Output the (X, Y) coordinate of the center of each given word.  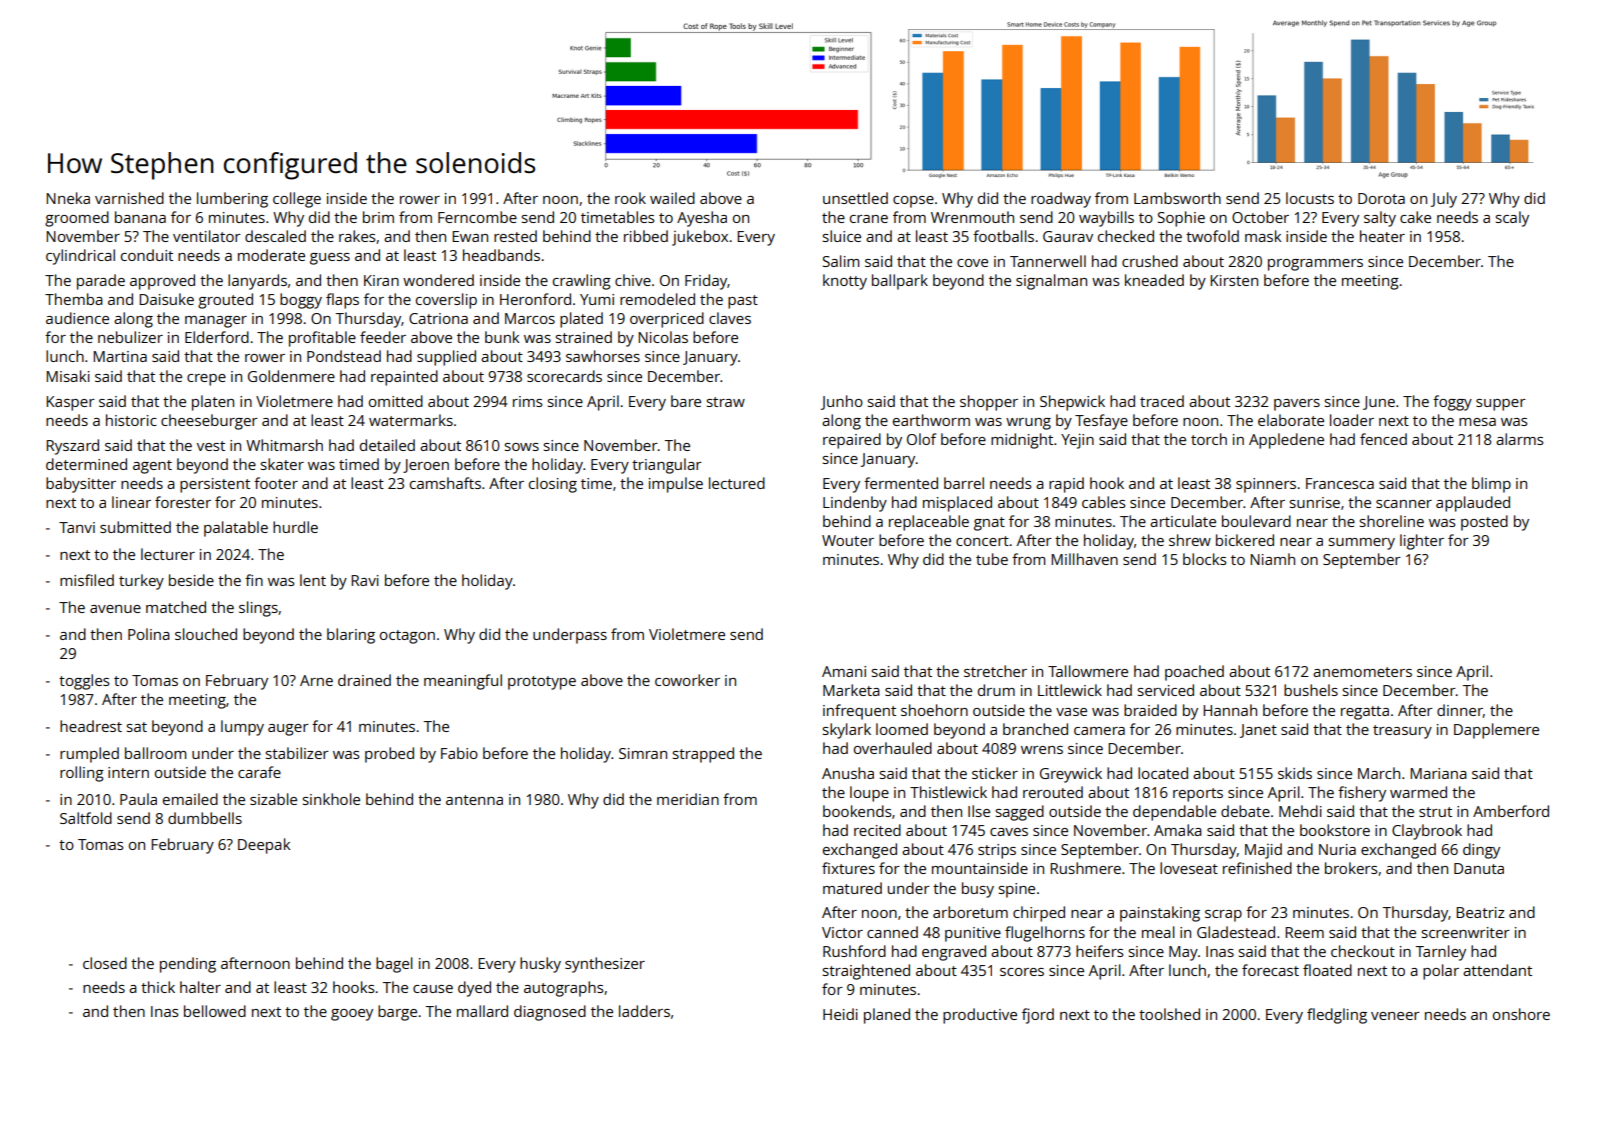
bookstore (1335, 830)
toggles (84, 682)
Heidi (840, 1014)
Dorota (1381, 198)
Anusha (848, 773)
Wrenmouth (972, 217)
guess (330, 259)
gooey (352, 1015)
